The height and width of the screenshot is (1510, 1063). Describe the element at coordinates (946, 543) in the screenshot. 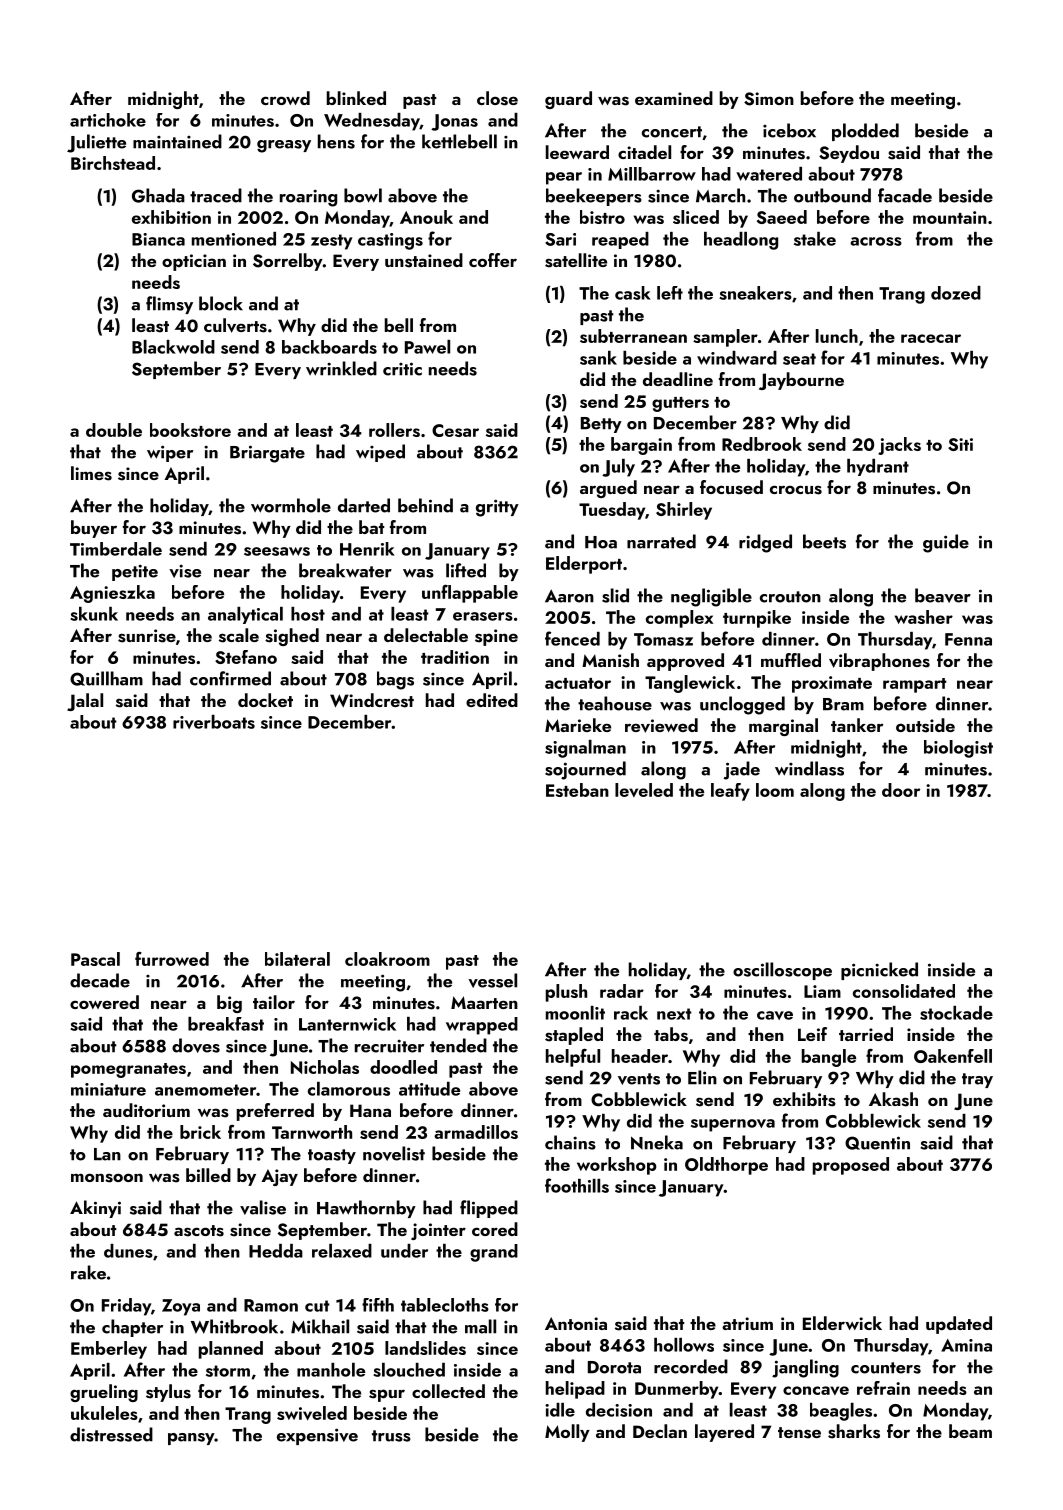

I see `guide` at that location.
